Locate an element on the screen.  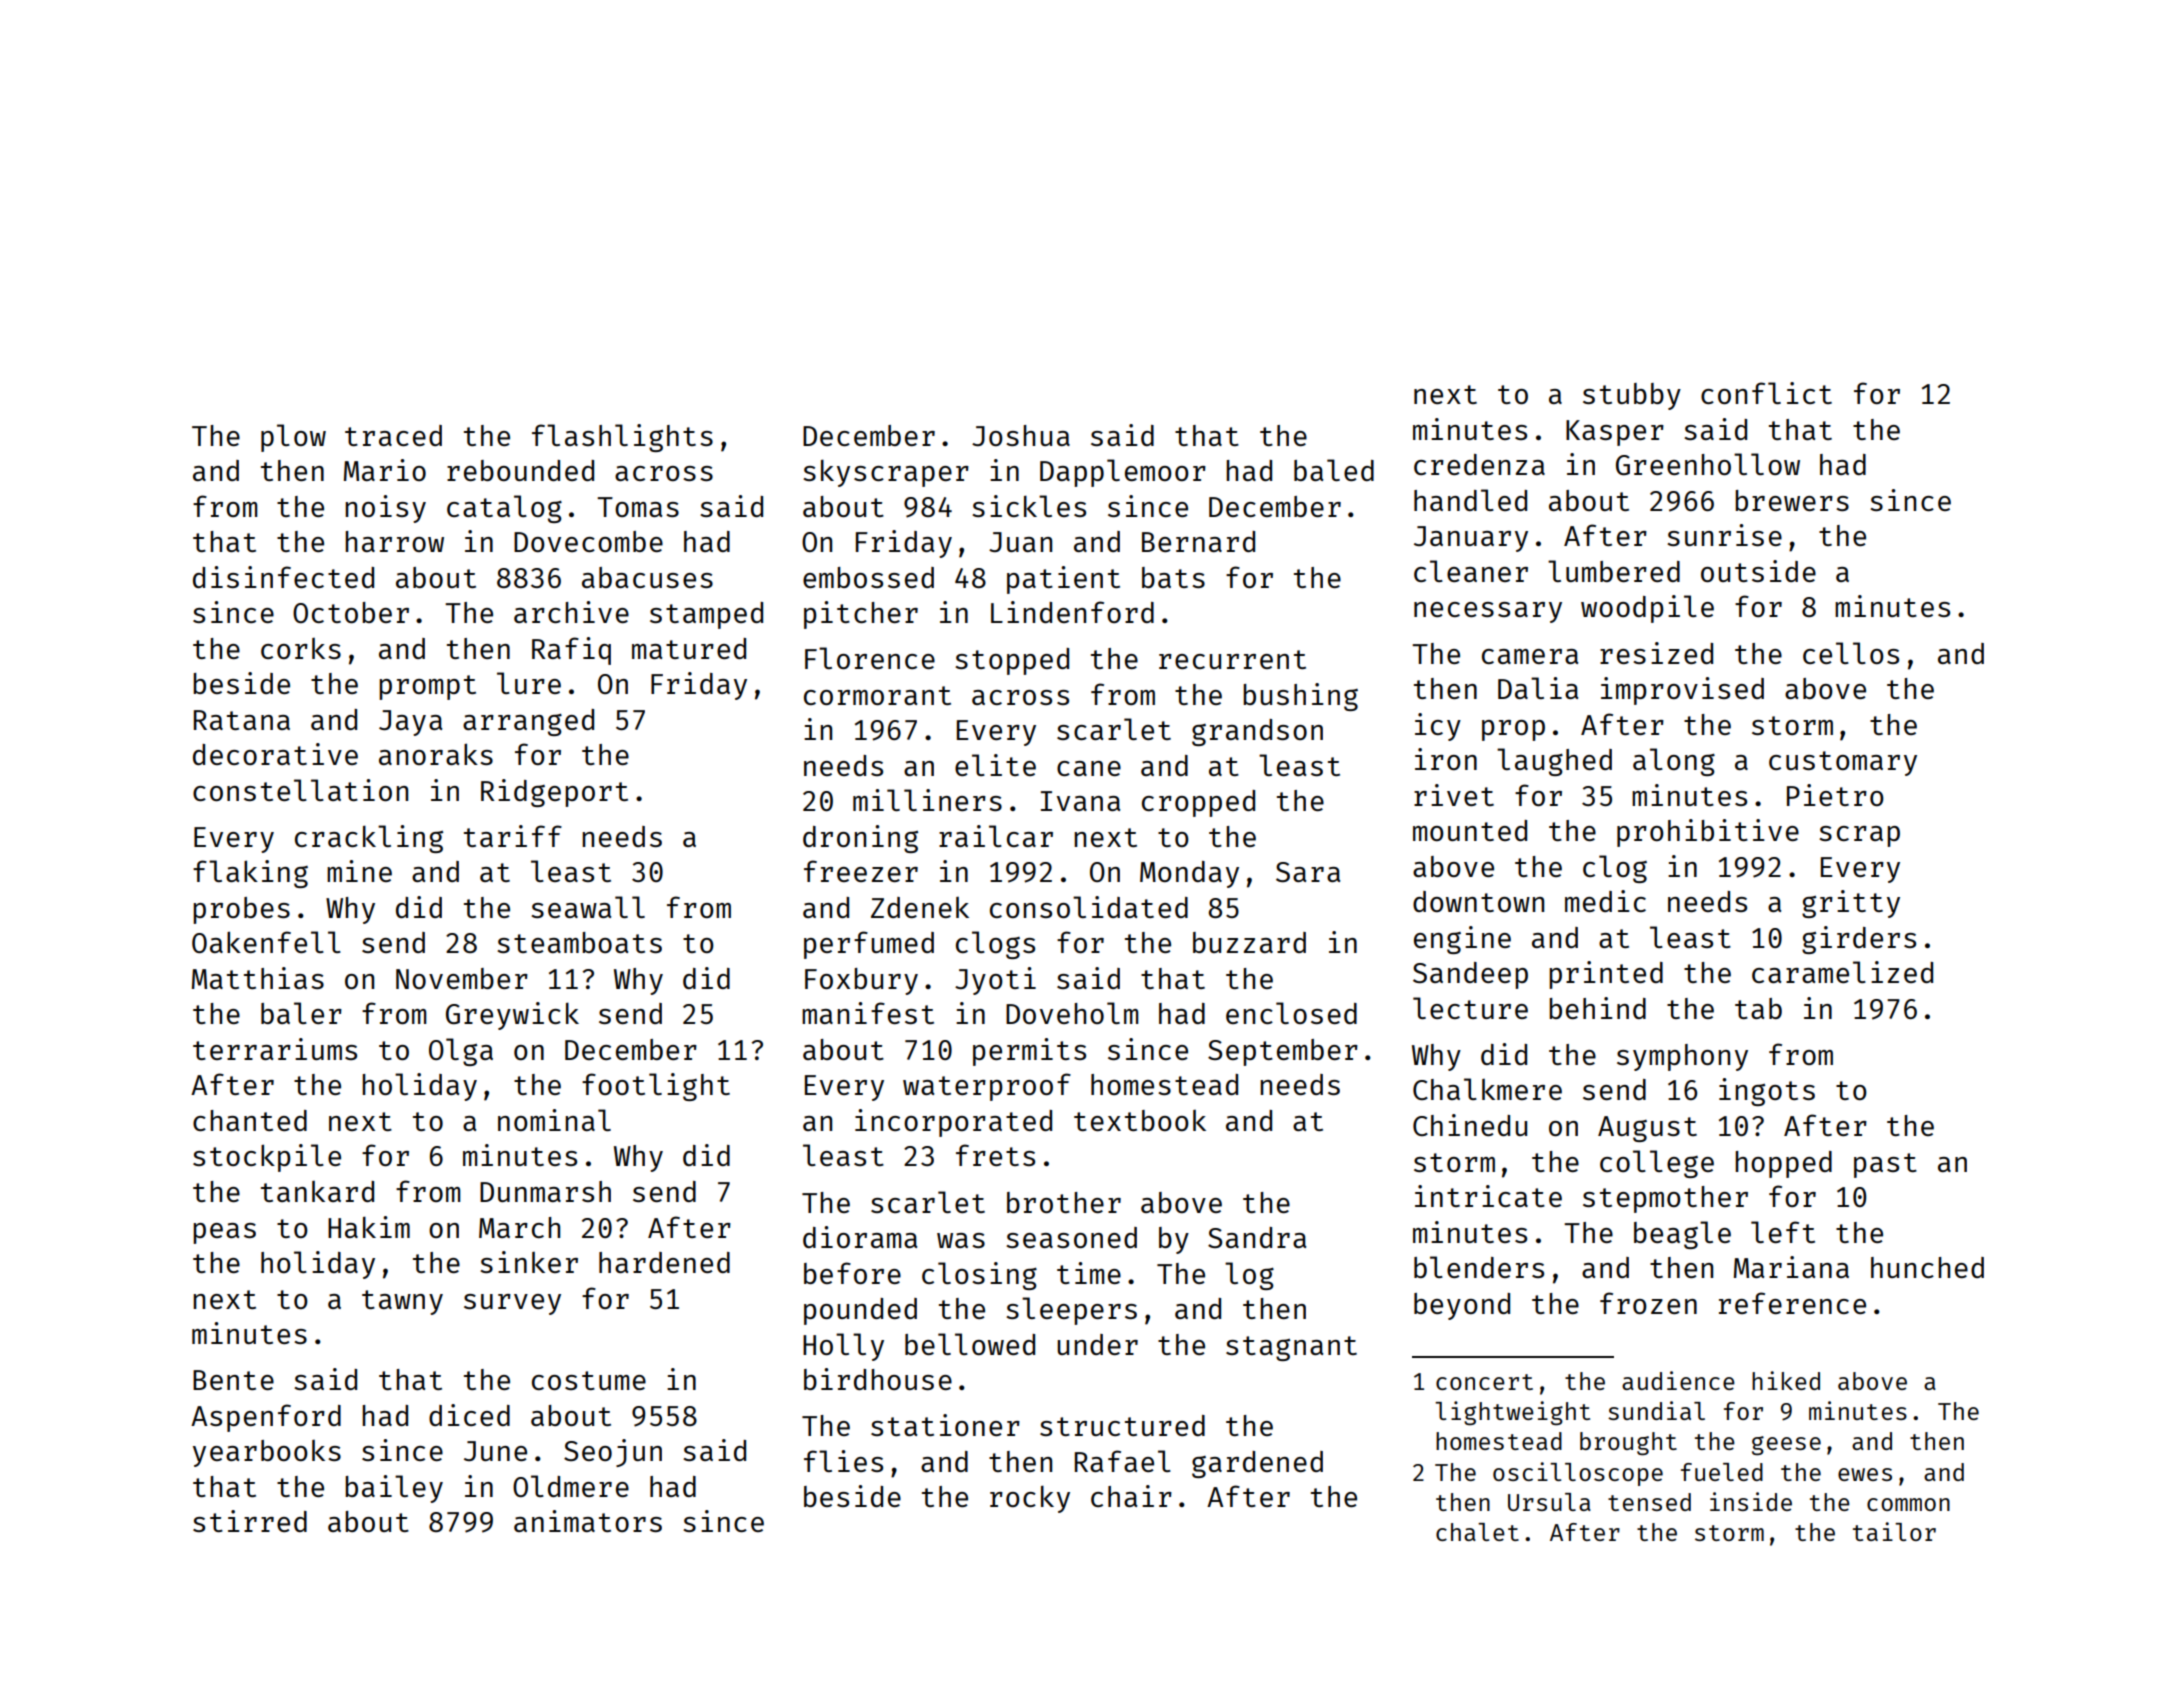
Dapplemoor is located at coordinates (1123, 473).
